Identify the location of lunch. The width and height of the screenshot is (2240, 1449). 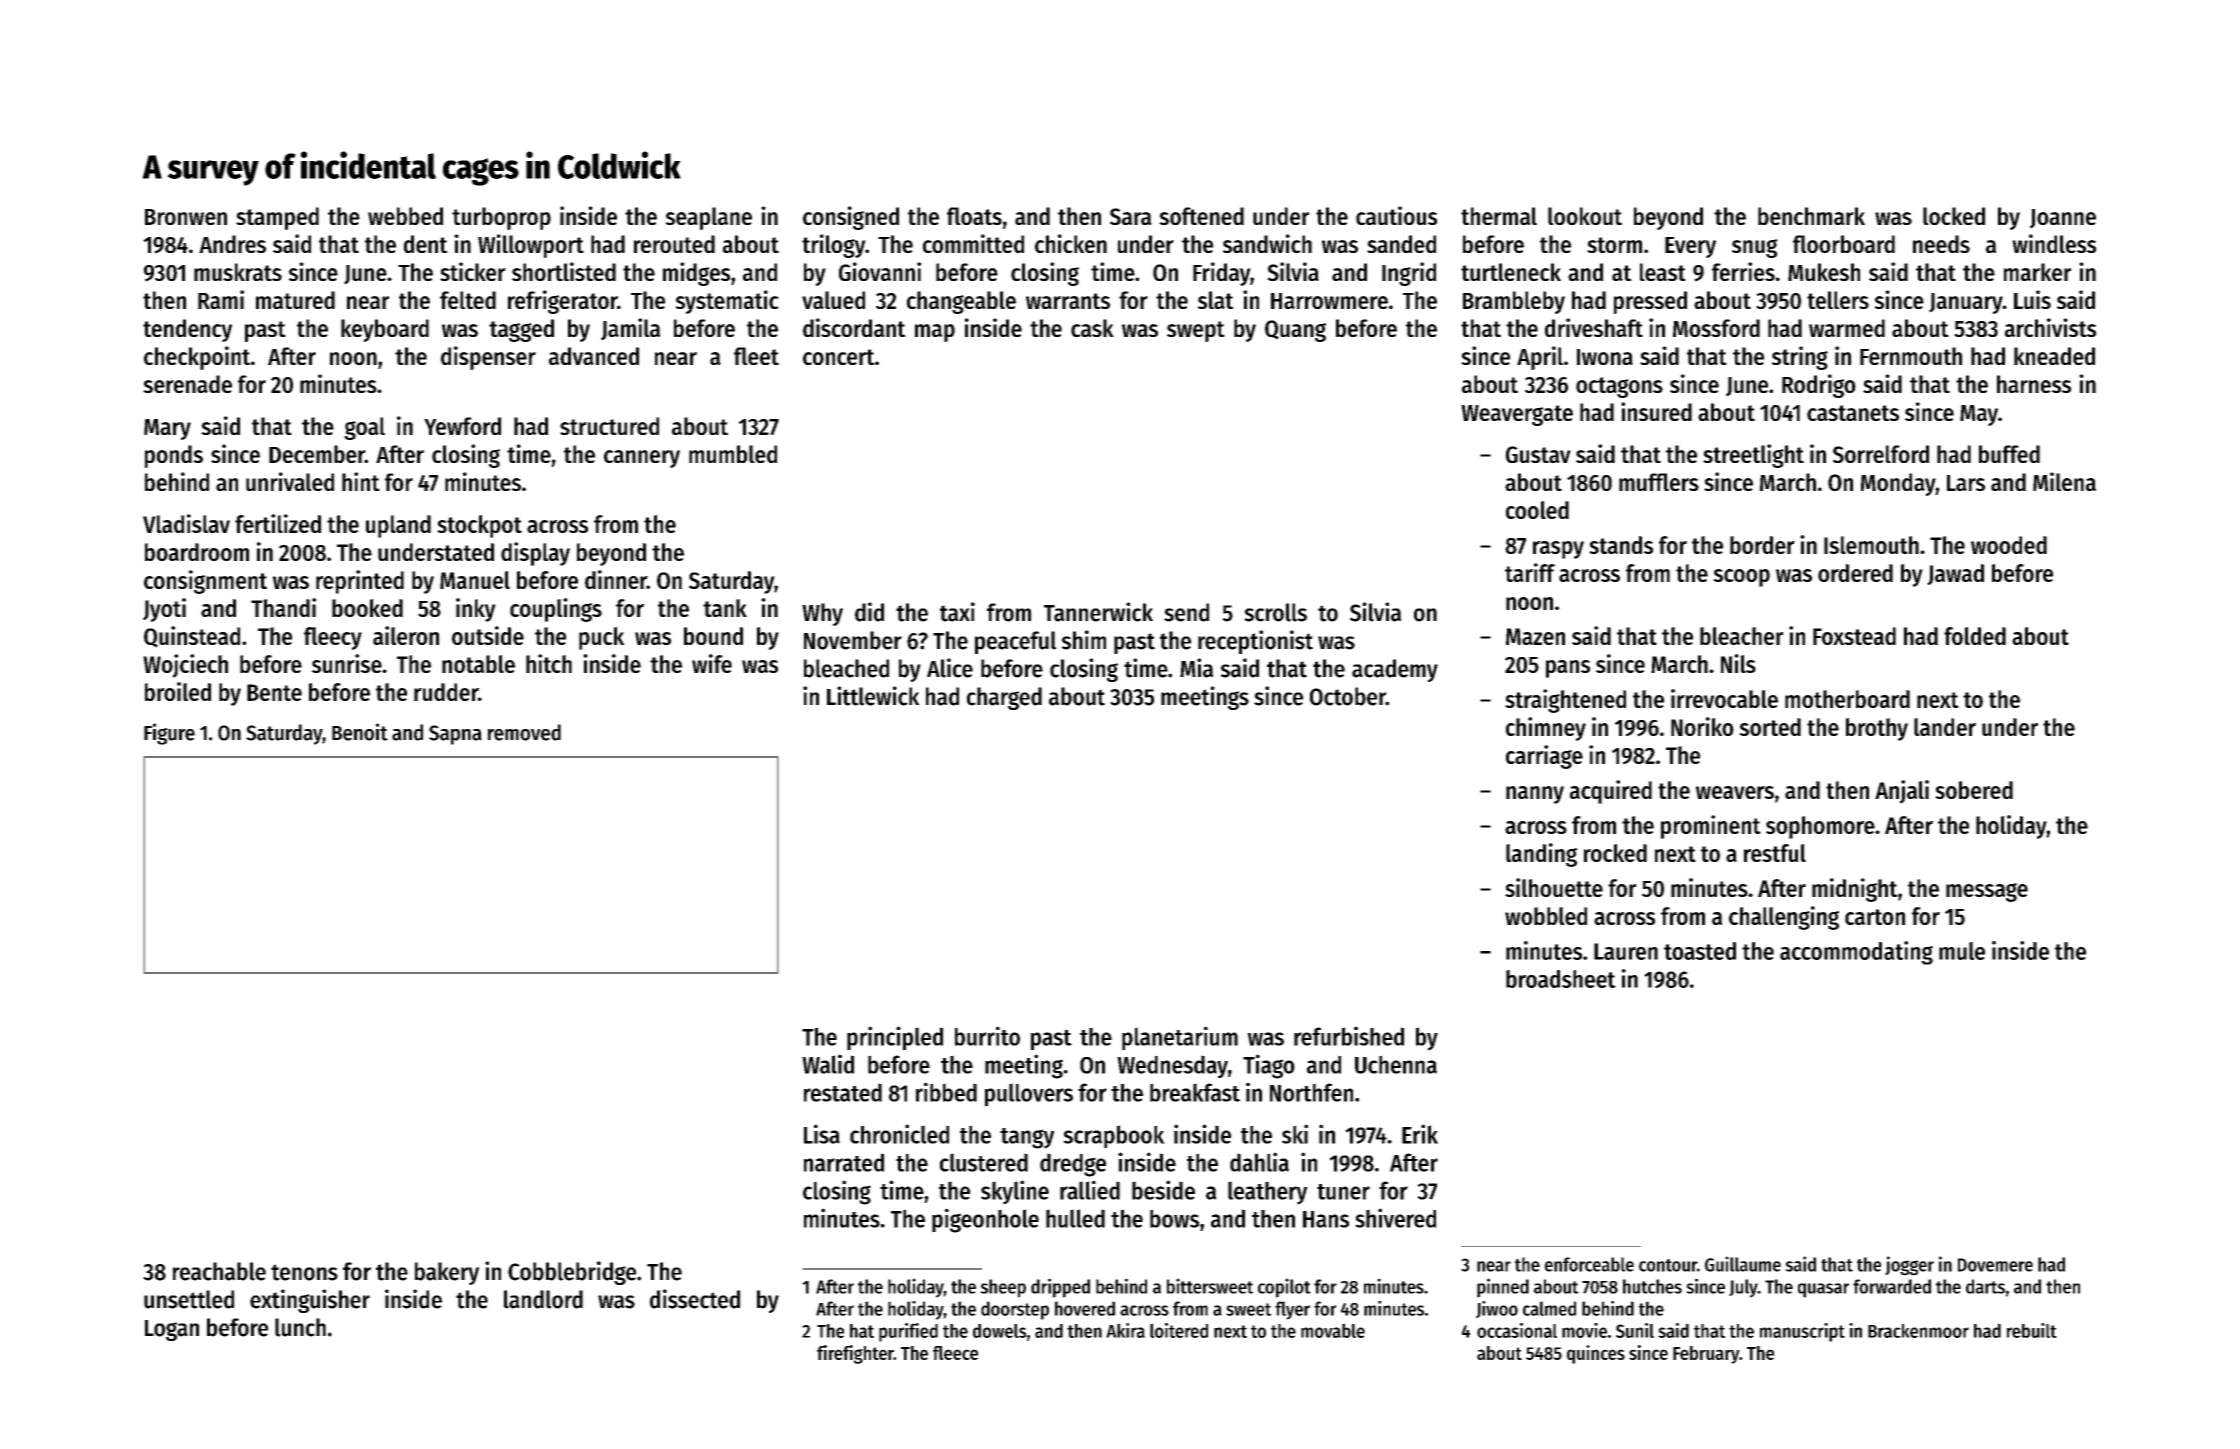
(300, 1327).
